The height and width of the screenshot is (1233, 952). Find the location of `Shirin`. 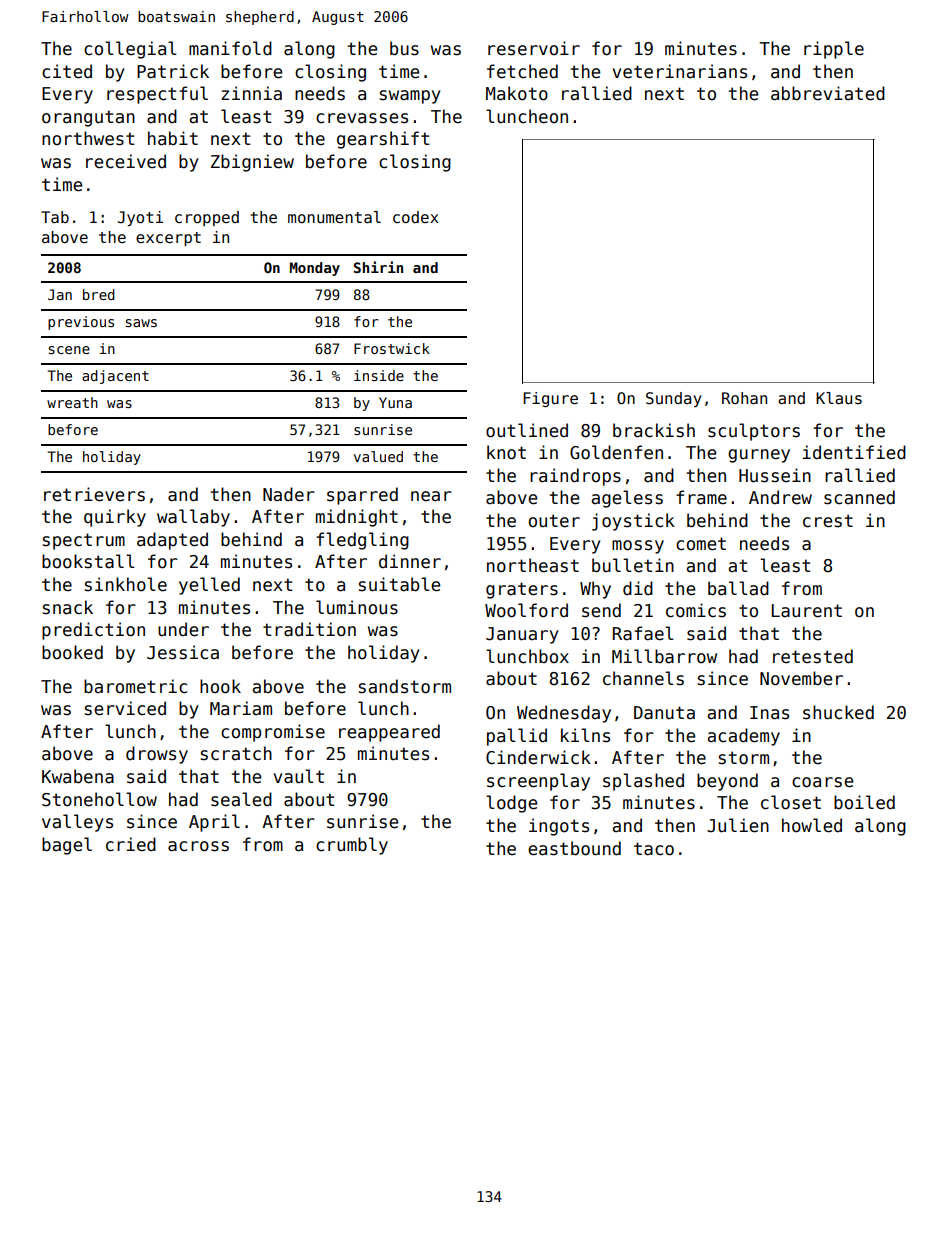

Shirin is located at coordinates (378, 267).
